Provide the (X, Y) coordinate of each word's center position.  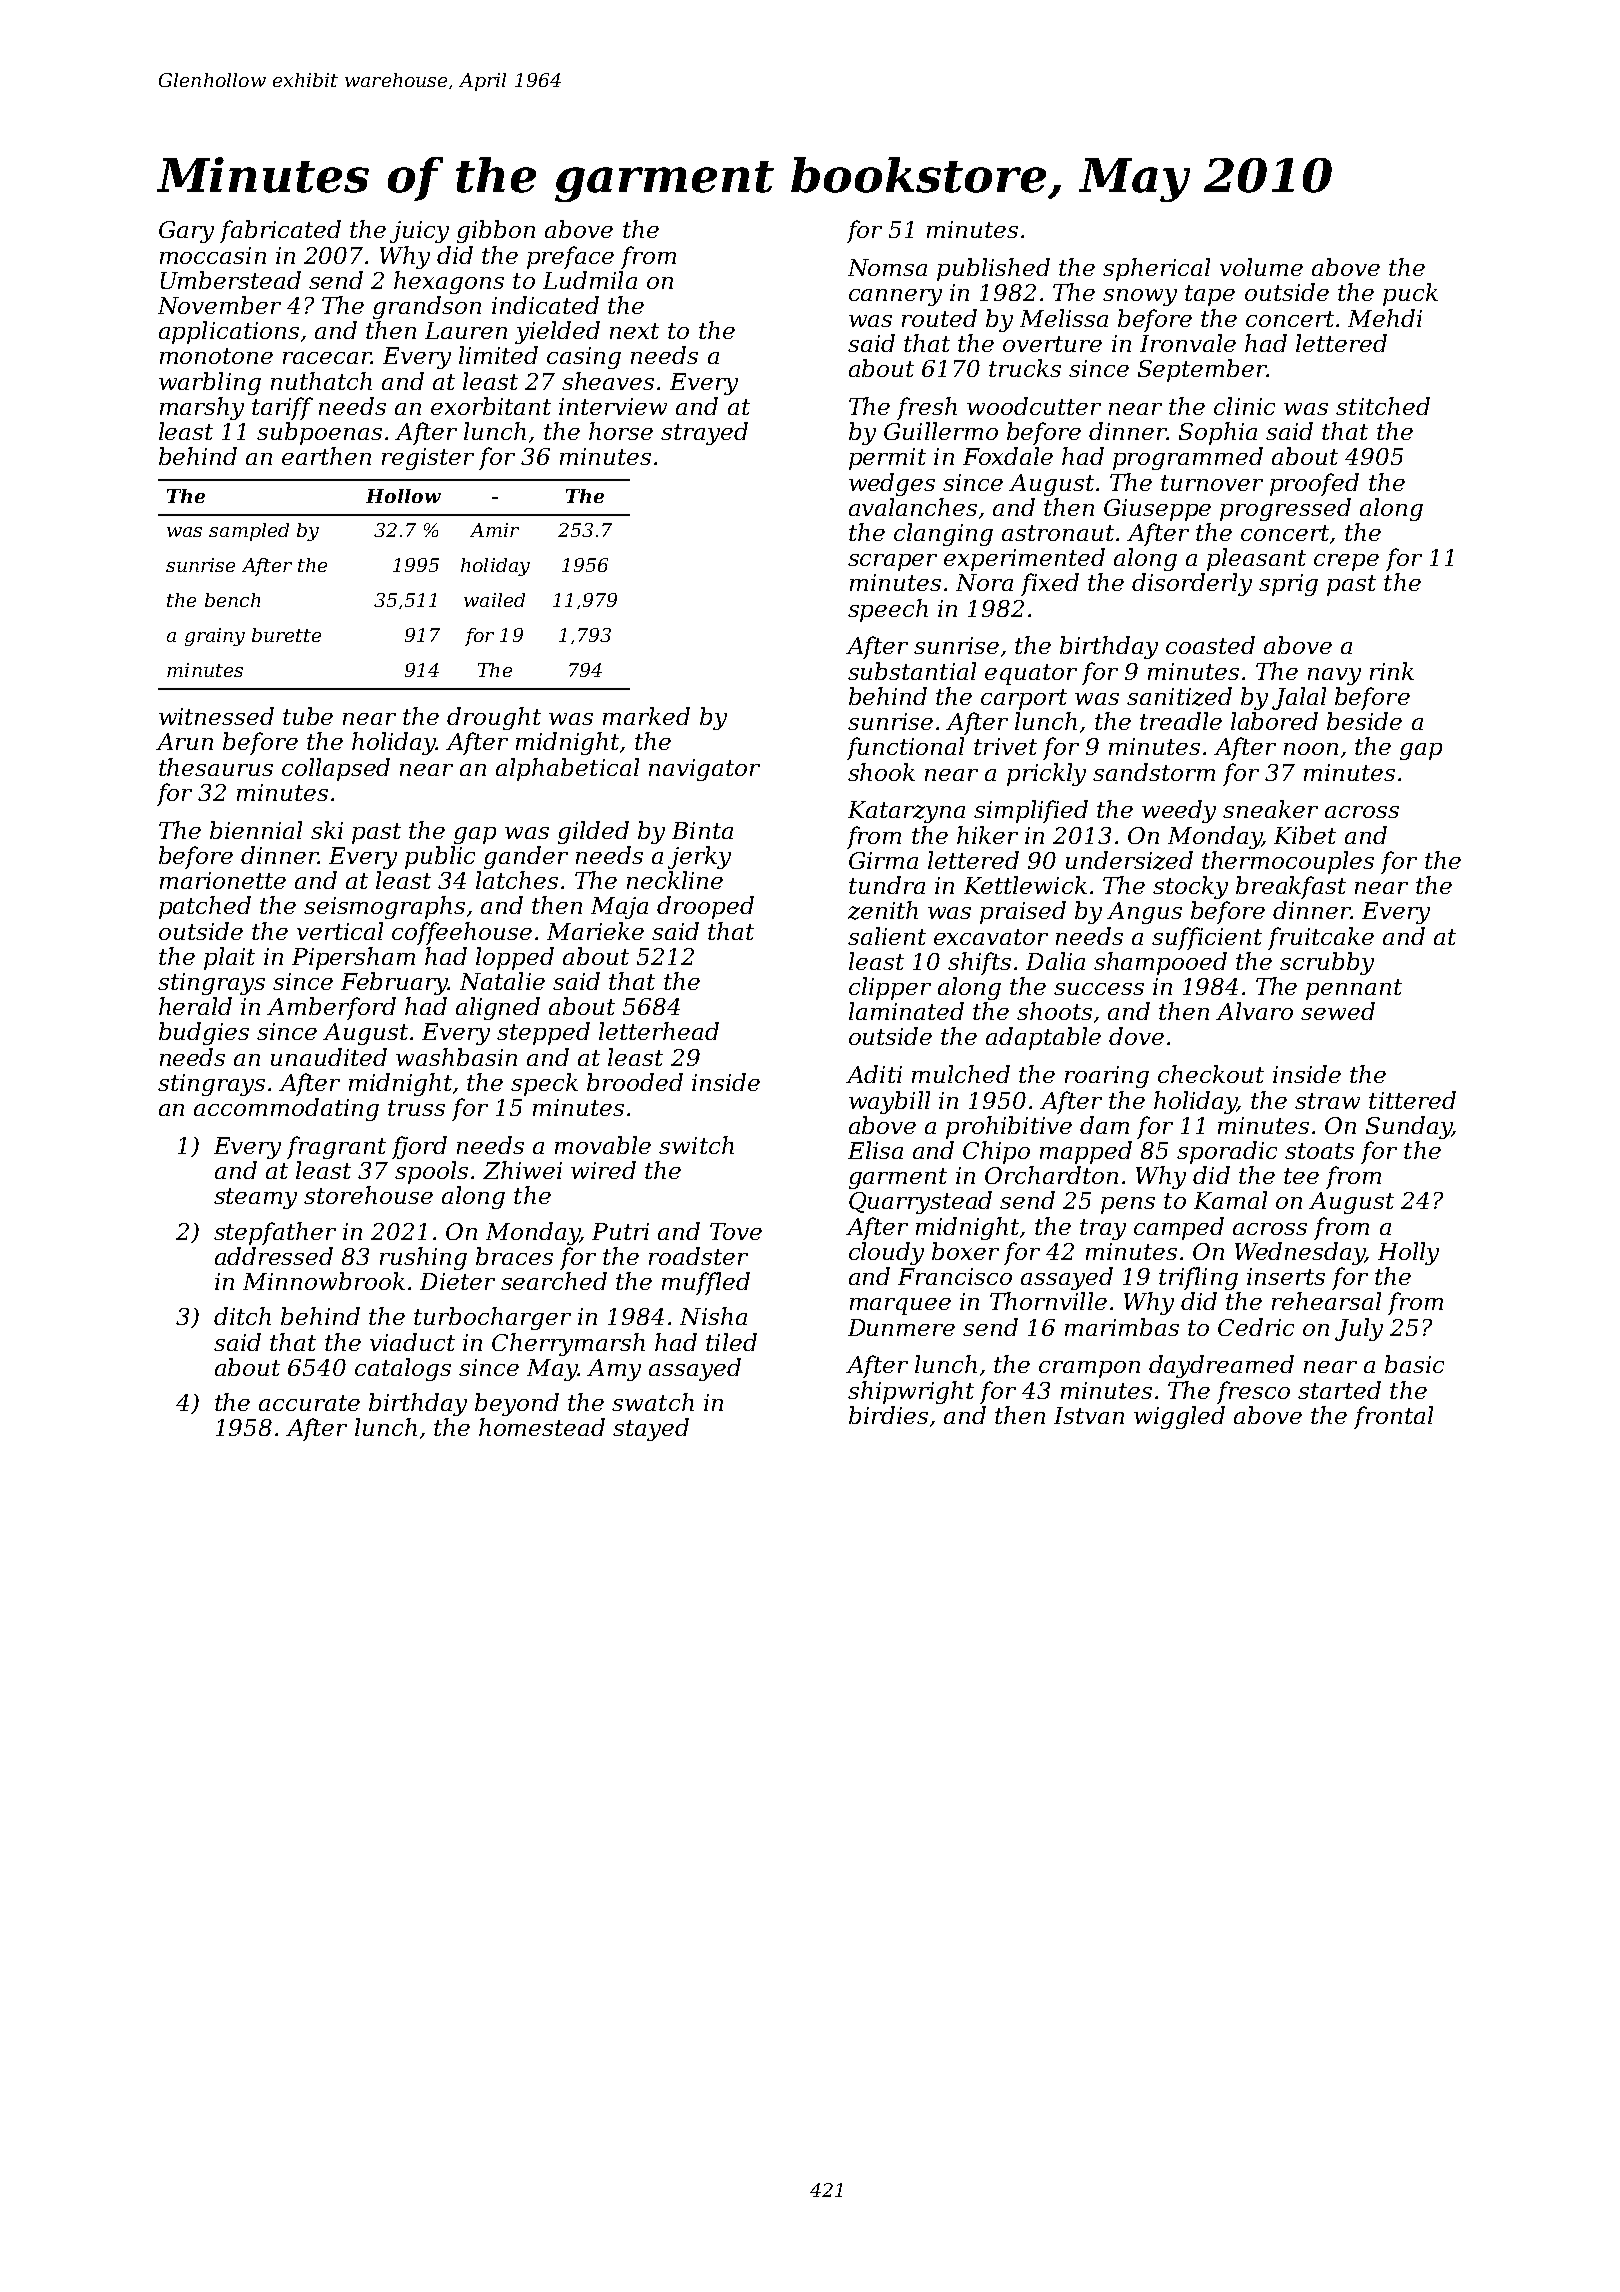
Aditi (874, 1074)
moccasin (213, 255)
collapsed (336, 769)
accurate (309, 1403)
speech (888, 610)
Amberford (331, 1008)
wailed (494, 600)
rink (1392, 671)
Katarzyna (906, 812)
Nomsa (887, 267)
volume (1261, 267)
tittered (1412, 1100)
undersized (1129, 860)
